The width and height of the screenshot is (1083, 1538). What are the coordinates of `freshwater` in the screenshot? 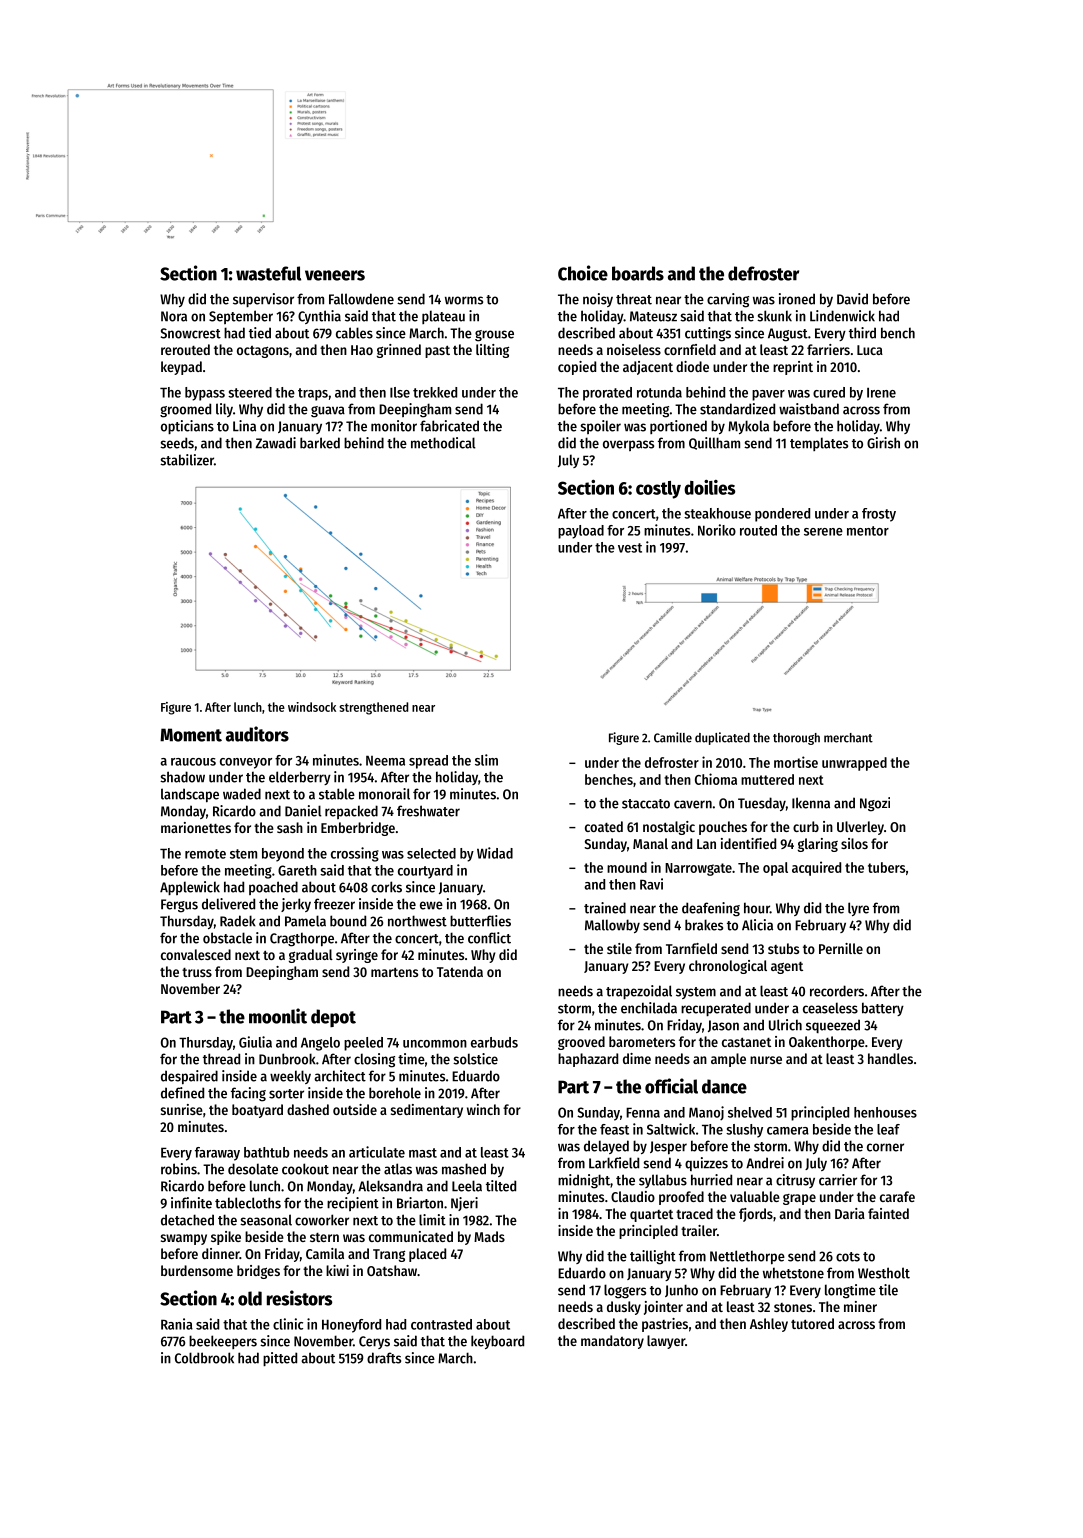 It's located at (428, 811).
